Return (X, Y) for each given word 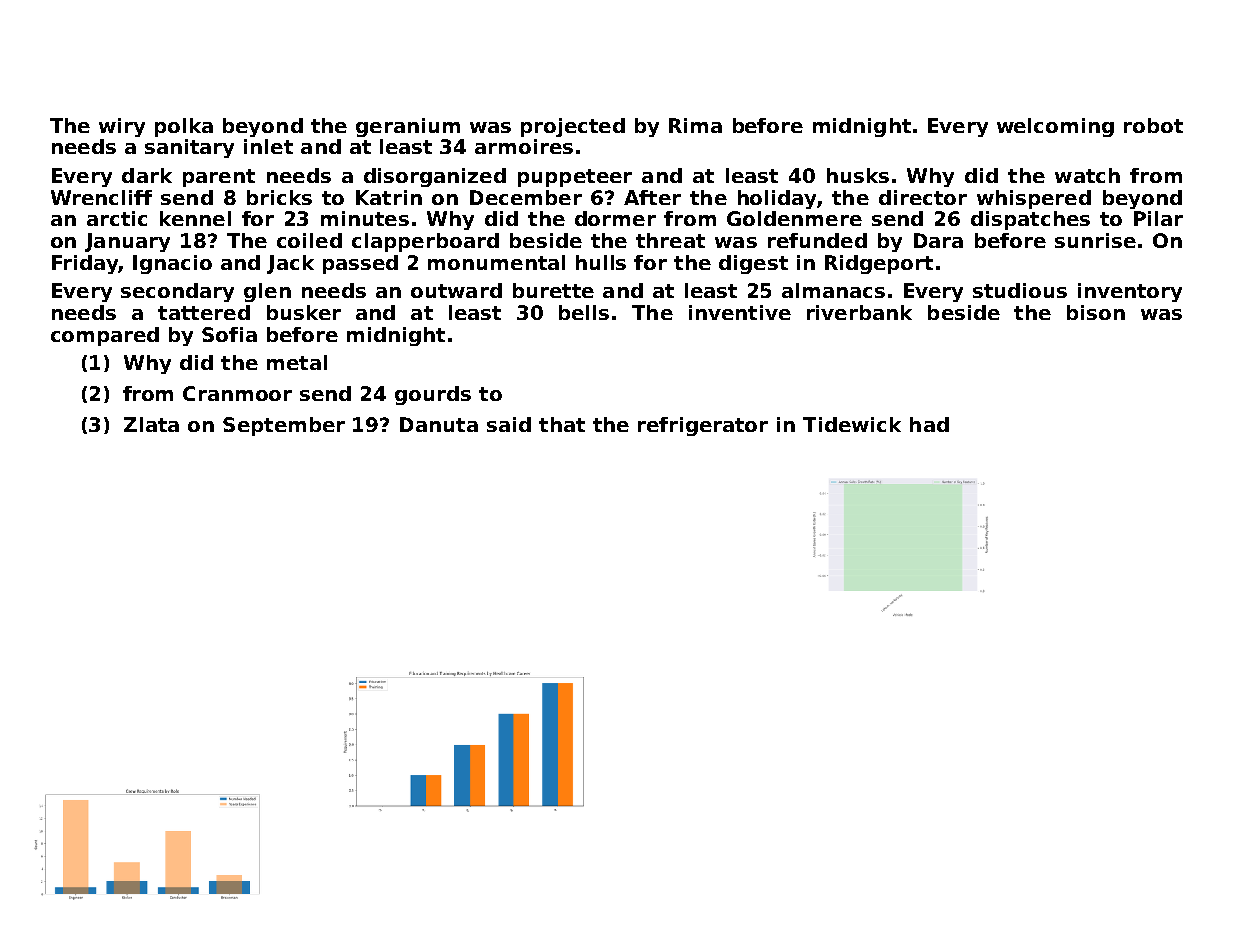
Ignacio (172, 264)
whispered (1034, 199)
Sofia (229, 334)
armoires (524, 146)
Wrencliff (101, 197)
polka (184, 127)
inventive (740, 312)
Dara (938, 240)
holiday (777, 199)
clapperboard (425, 242)
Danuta (439, 424)
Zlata (151, 424)
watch (1087, 175)
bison (1096, 312)
